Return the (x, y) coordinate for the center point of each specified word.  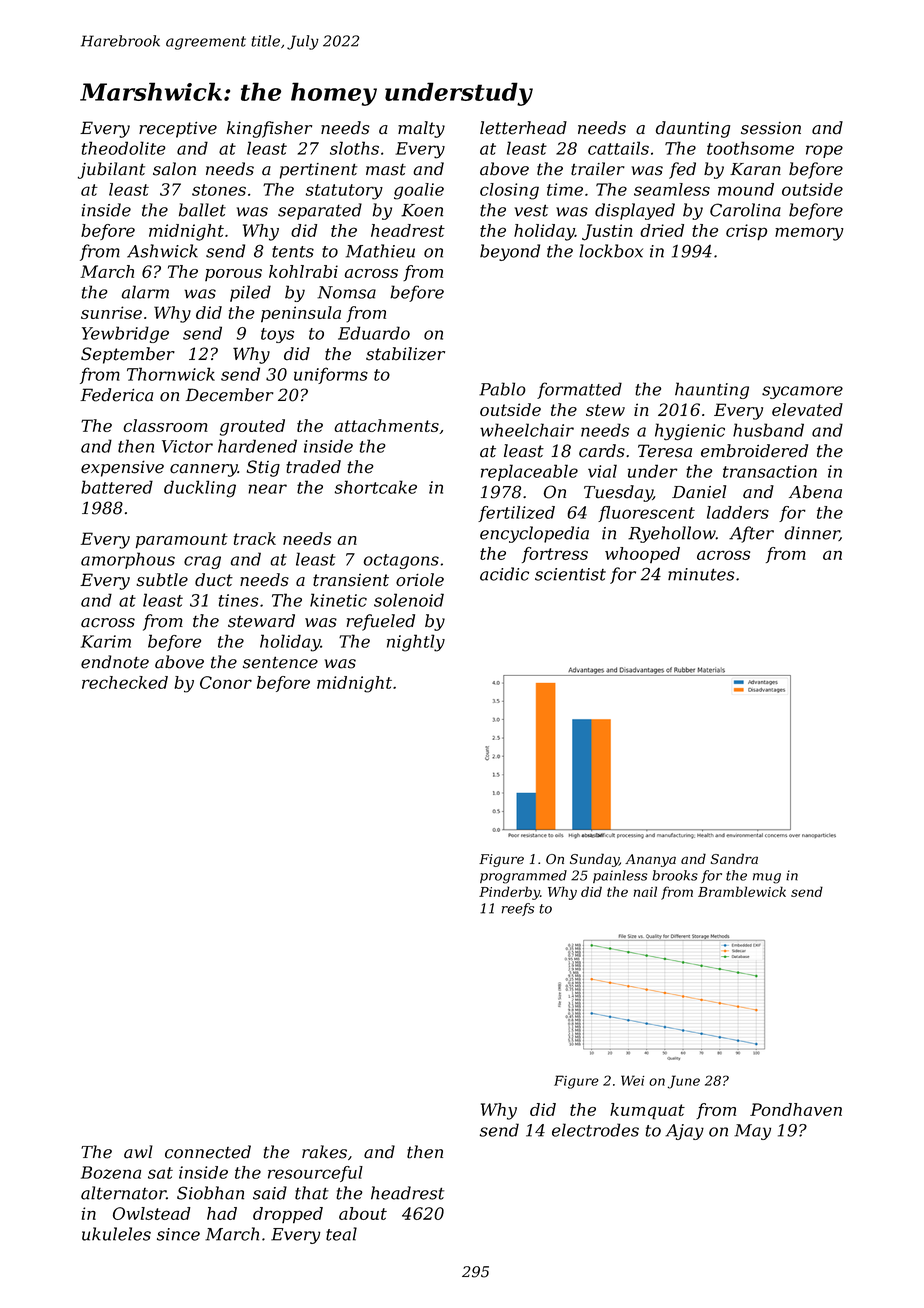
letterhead (523, 128)
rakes (324, 1152)
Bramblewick (742, 891)
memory (809, 234)
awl (138, 1152)
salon (174, 169)
